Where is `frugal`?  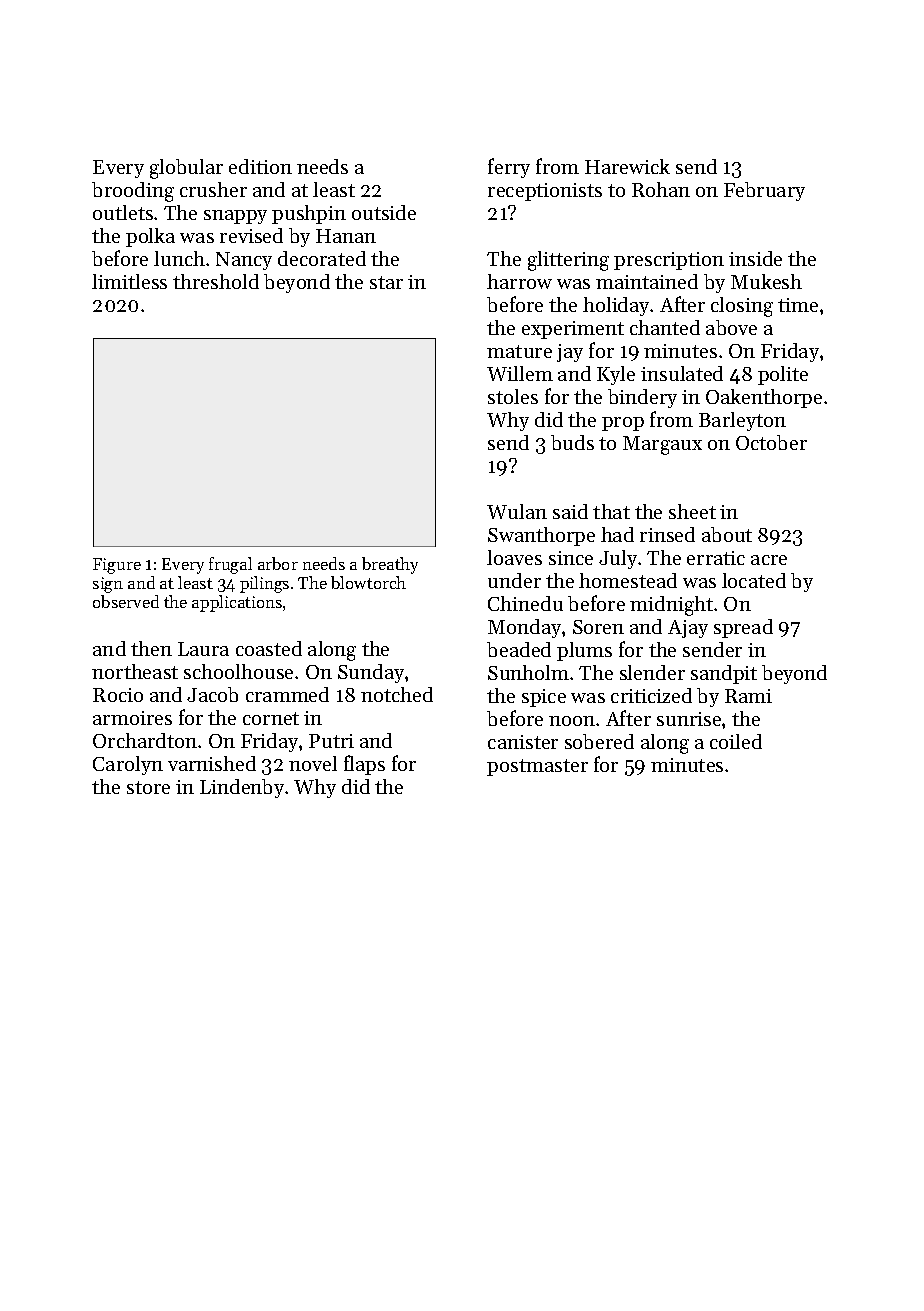 frugal is located at coordinates (230, 565).
